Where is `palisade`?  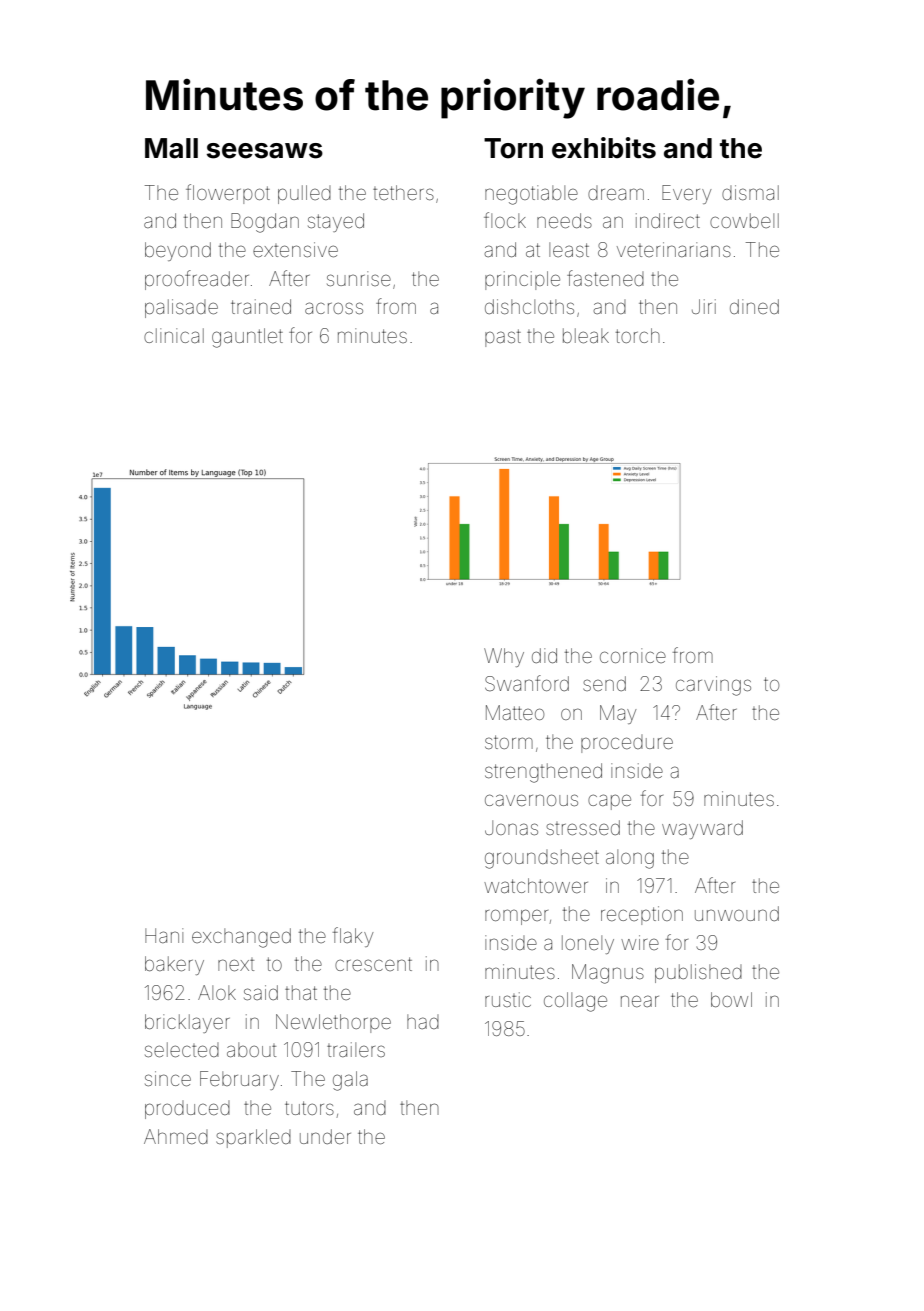
palisade is located at coordinates (181, 308).
